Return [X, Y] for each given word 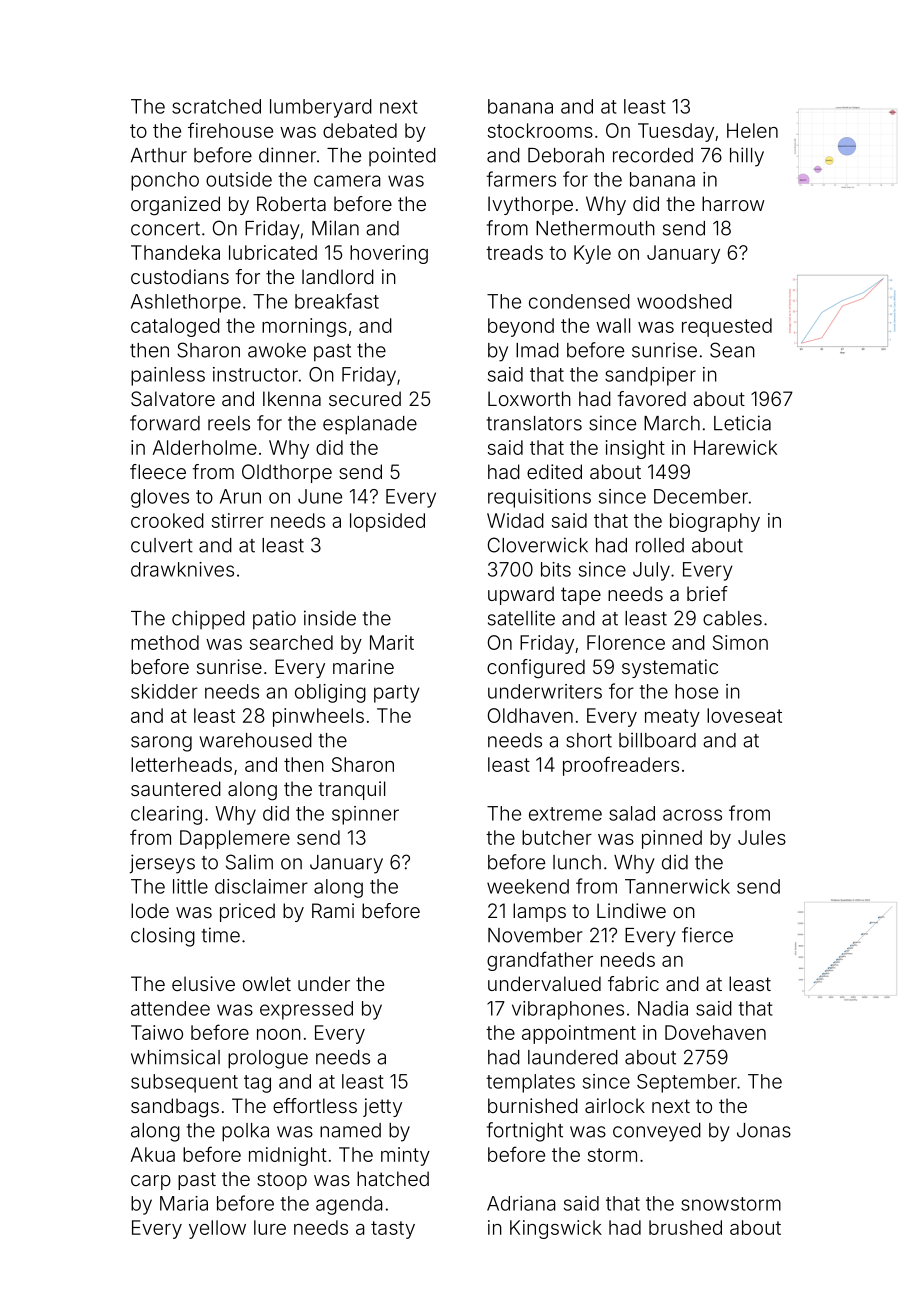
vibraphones [568, 1010]
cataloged [175, 327]
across [692, 815]
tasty [393, 1230]
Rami [333, 910]
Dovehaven [715, 1032]
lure [270, 1227]
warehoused [256, 740]
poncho [165, 181]
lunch [577, 862]
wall [613, 325]
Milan [335, 228]
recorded [653, 155]
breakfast [337, 301]
